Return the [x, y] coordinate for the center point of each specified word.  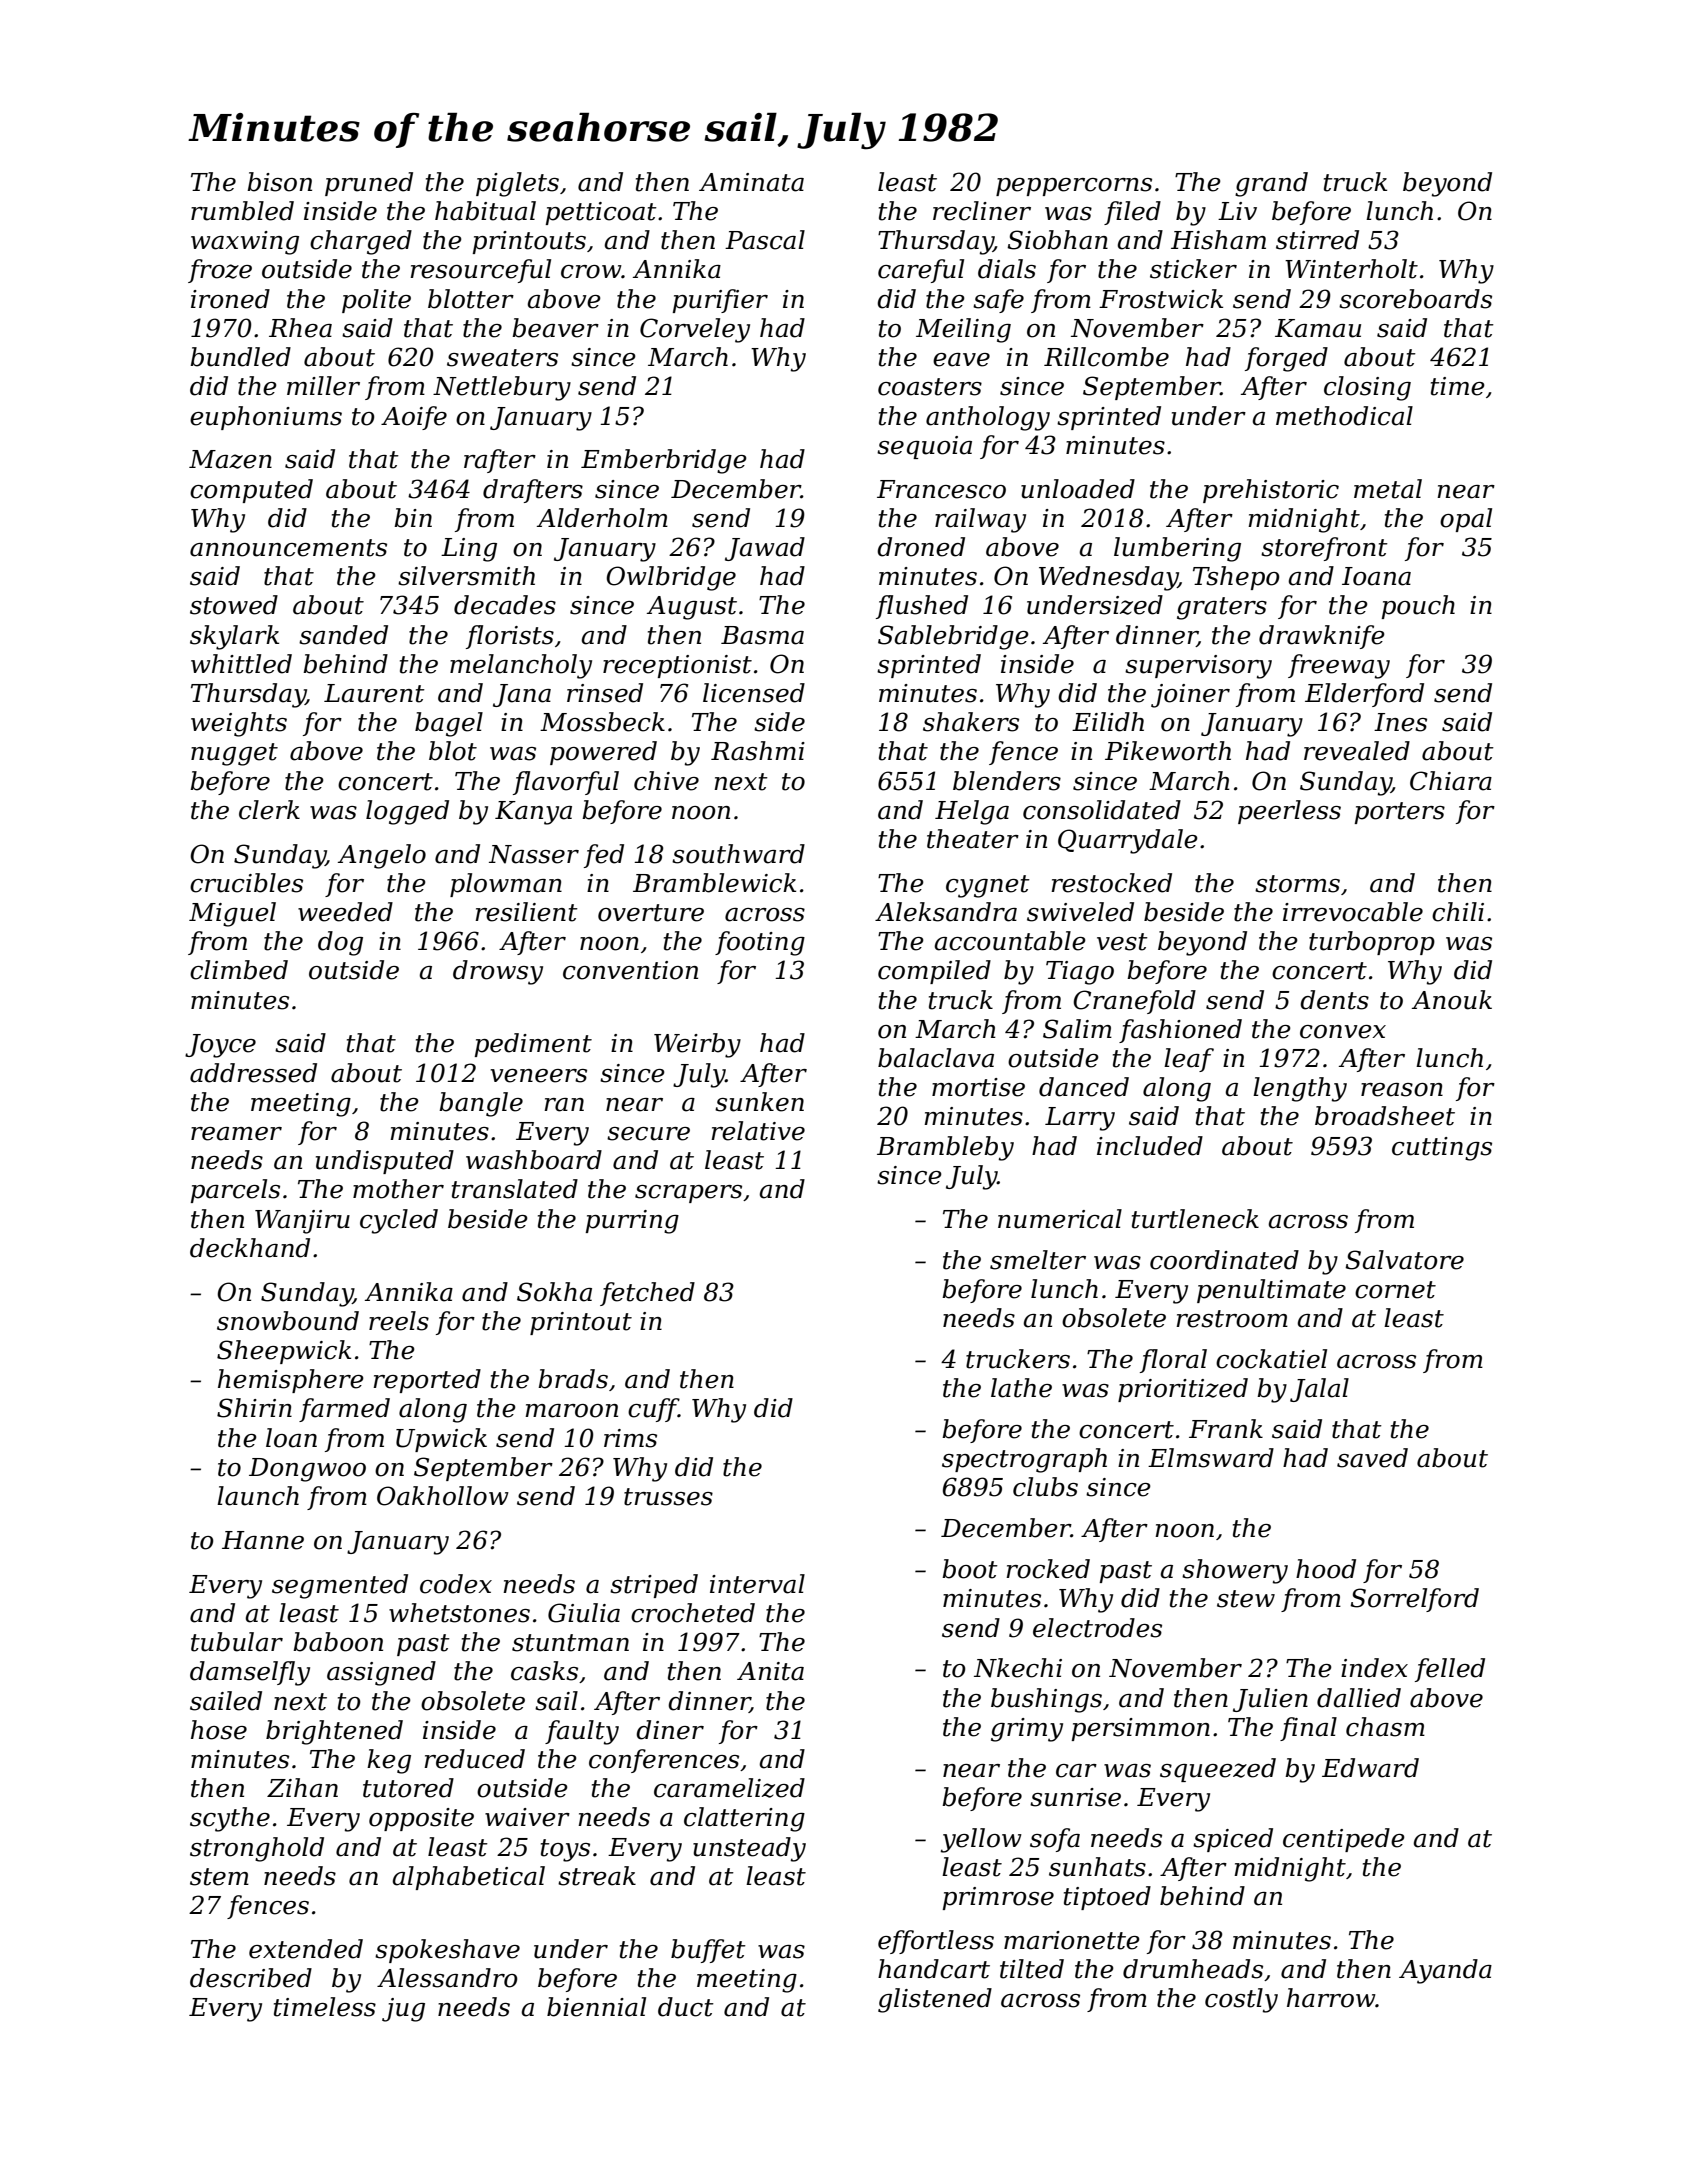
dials [1007, 269]
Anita [770, 1671]
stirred [1317, 240]
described [251, 1978]
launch [258, 1496]
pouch [1418, 607]
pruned [369, 184]
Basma [762, 635]
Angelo [382, 856]
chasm [1385, 1727]
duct [686, 2007]
